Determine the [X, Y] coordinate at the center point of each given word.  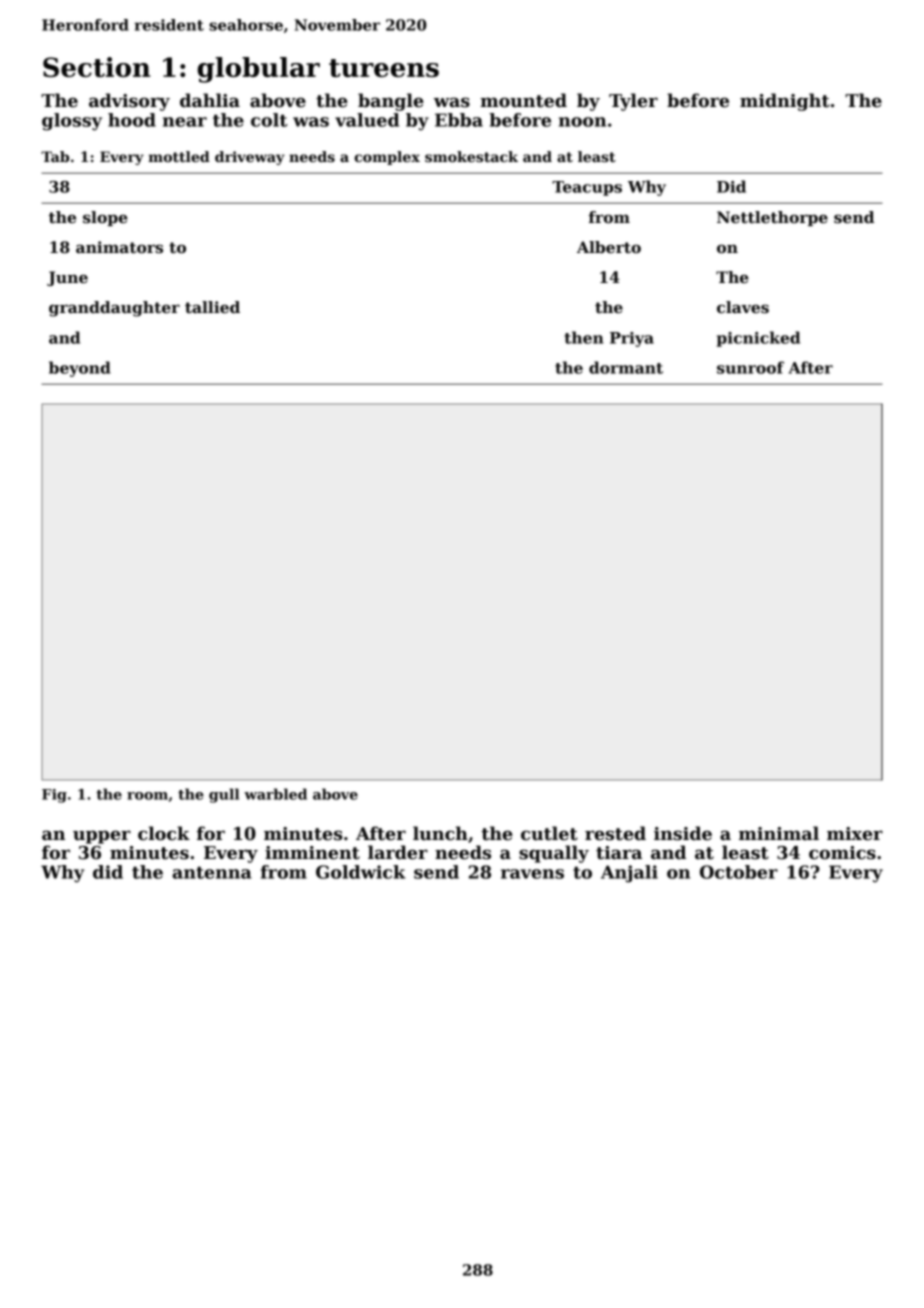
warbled [275, 794]
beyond [80, 369]
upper [102, 837]
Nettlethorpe [772, 218]
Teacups [587, 188]
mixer [855, 834]
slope [105, 218]
